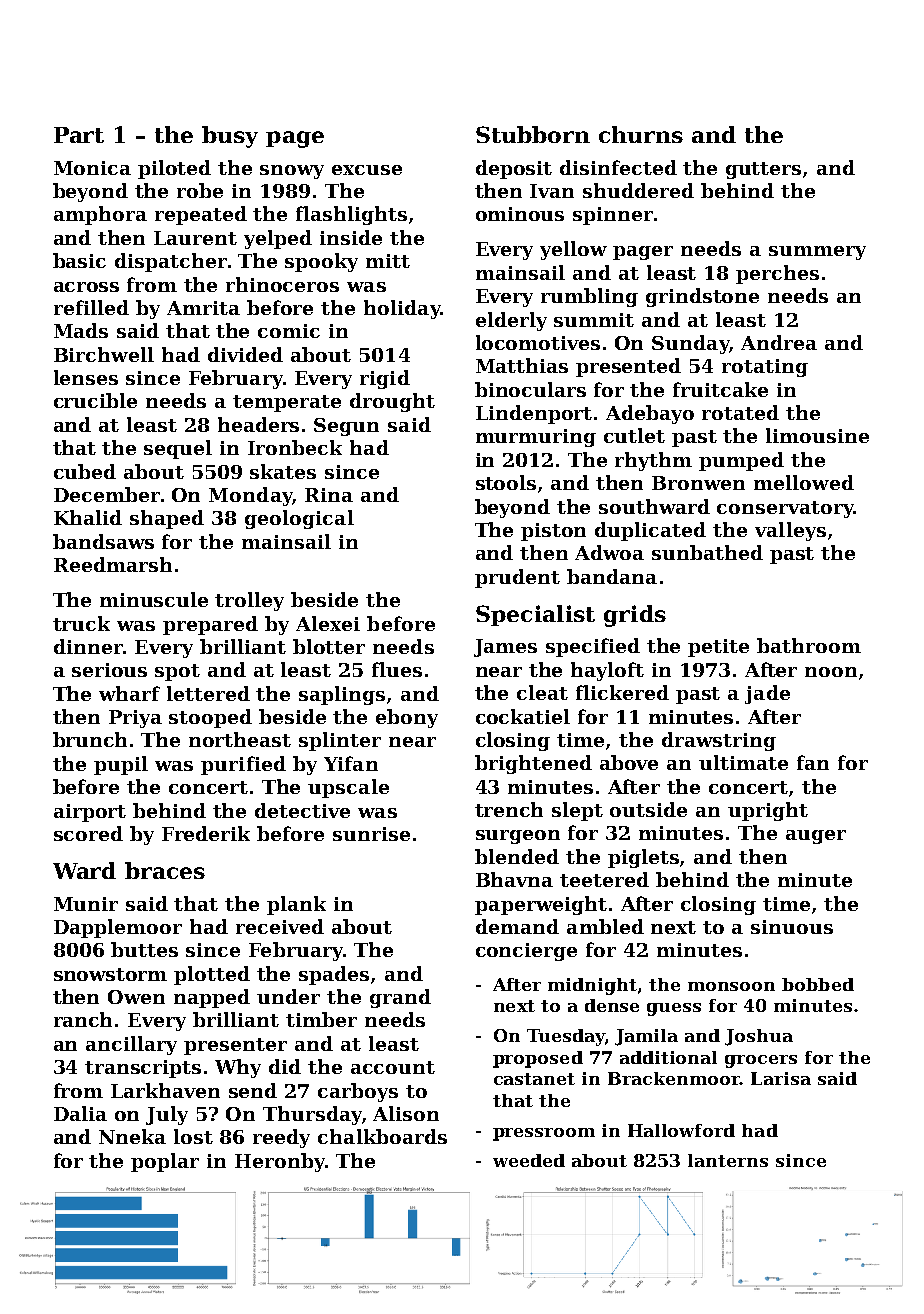  I want to click on trolley, so click(249, 601).
